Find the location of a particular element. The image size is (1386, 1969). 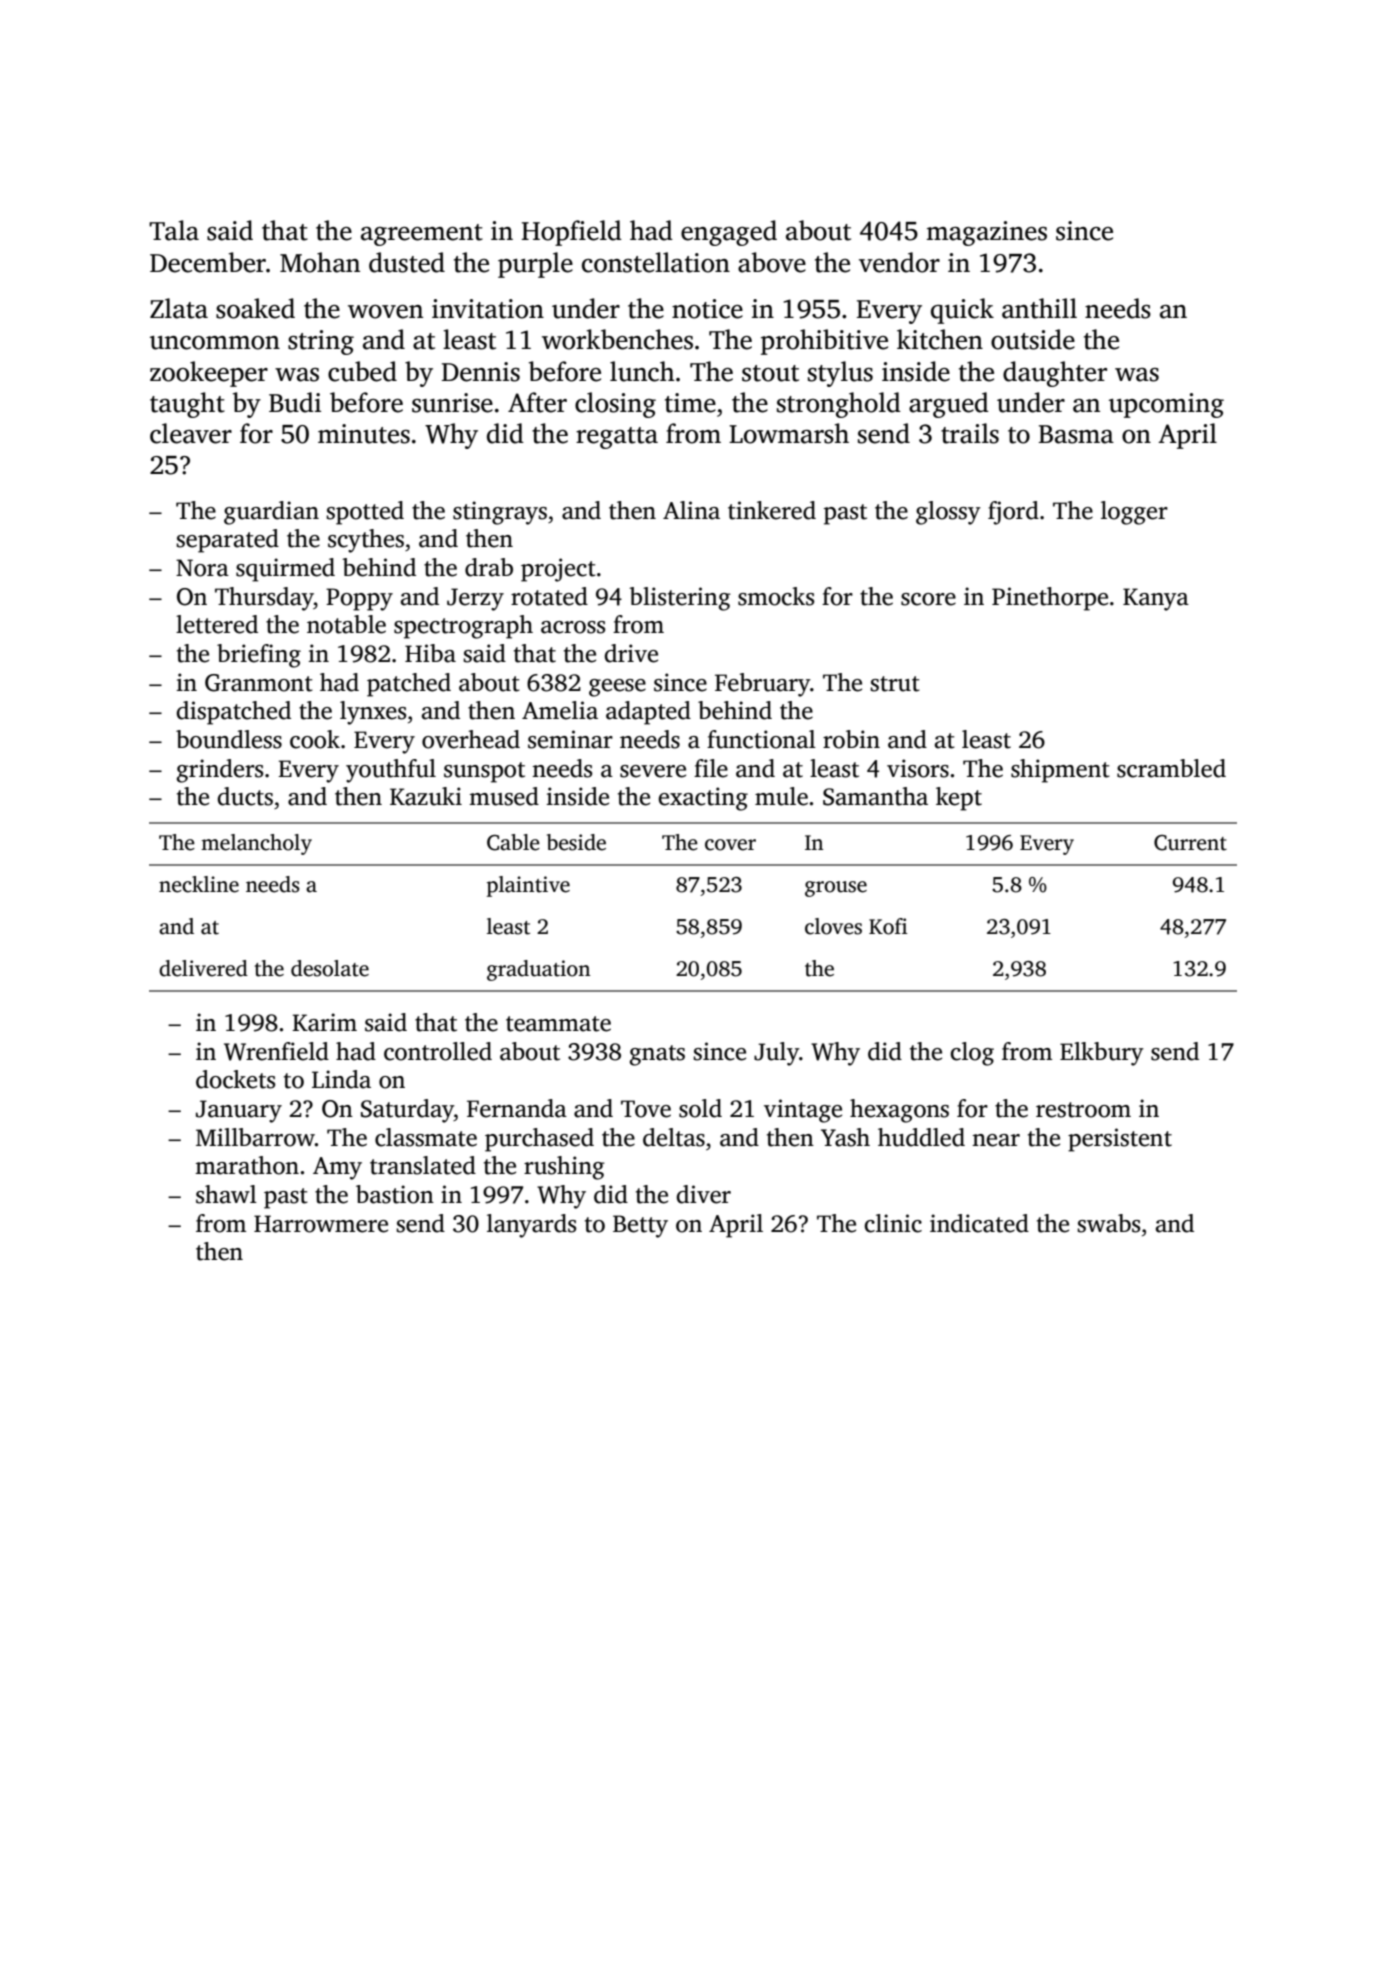

Basma is located at coordinates (1076, 434).
